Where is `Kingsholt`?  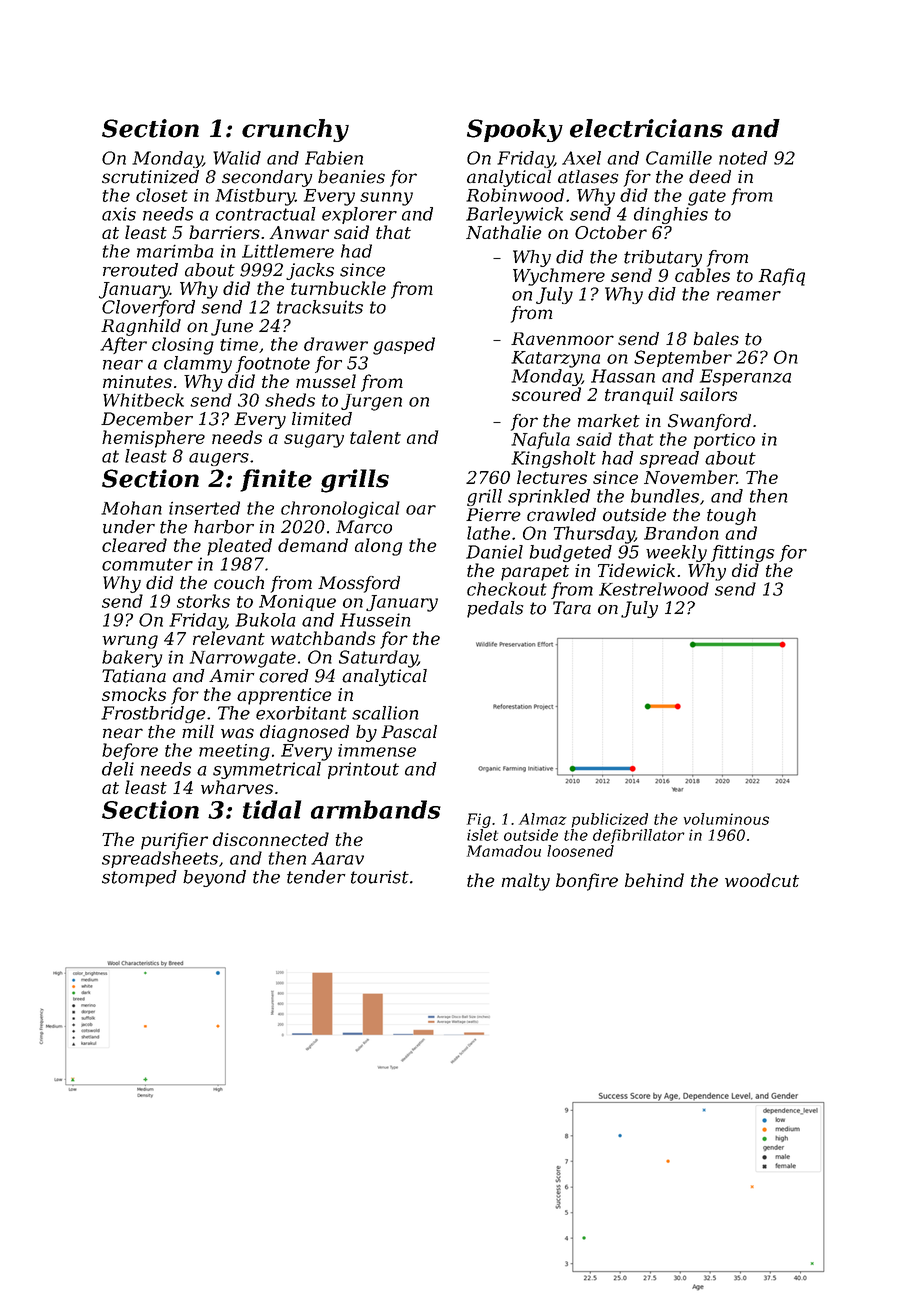
Kingsholt is located at coordinates (553, 459).
